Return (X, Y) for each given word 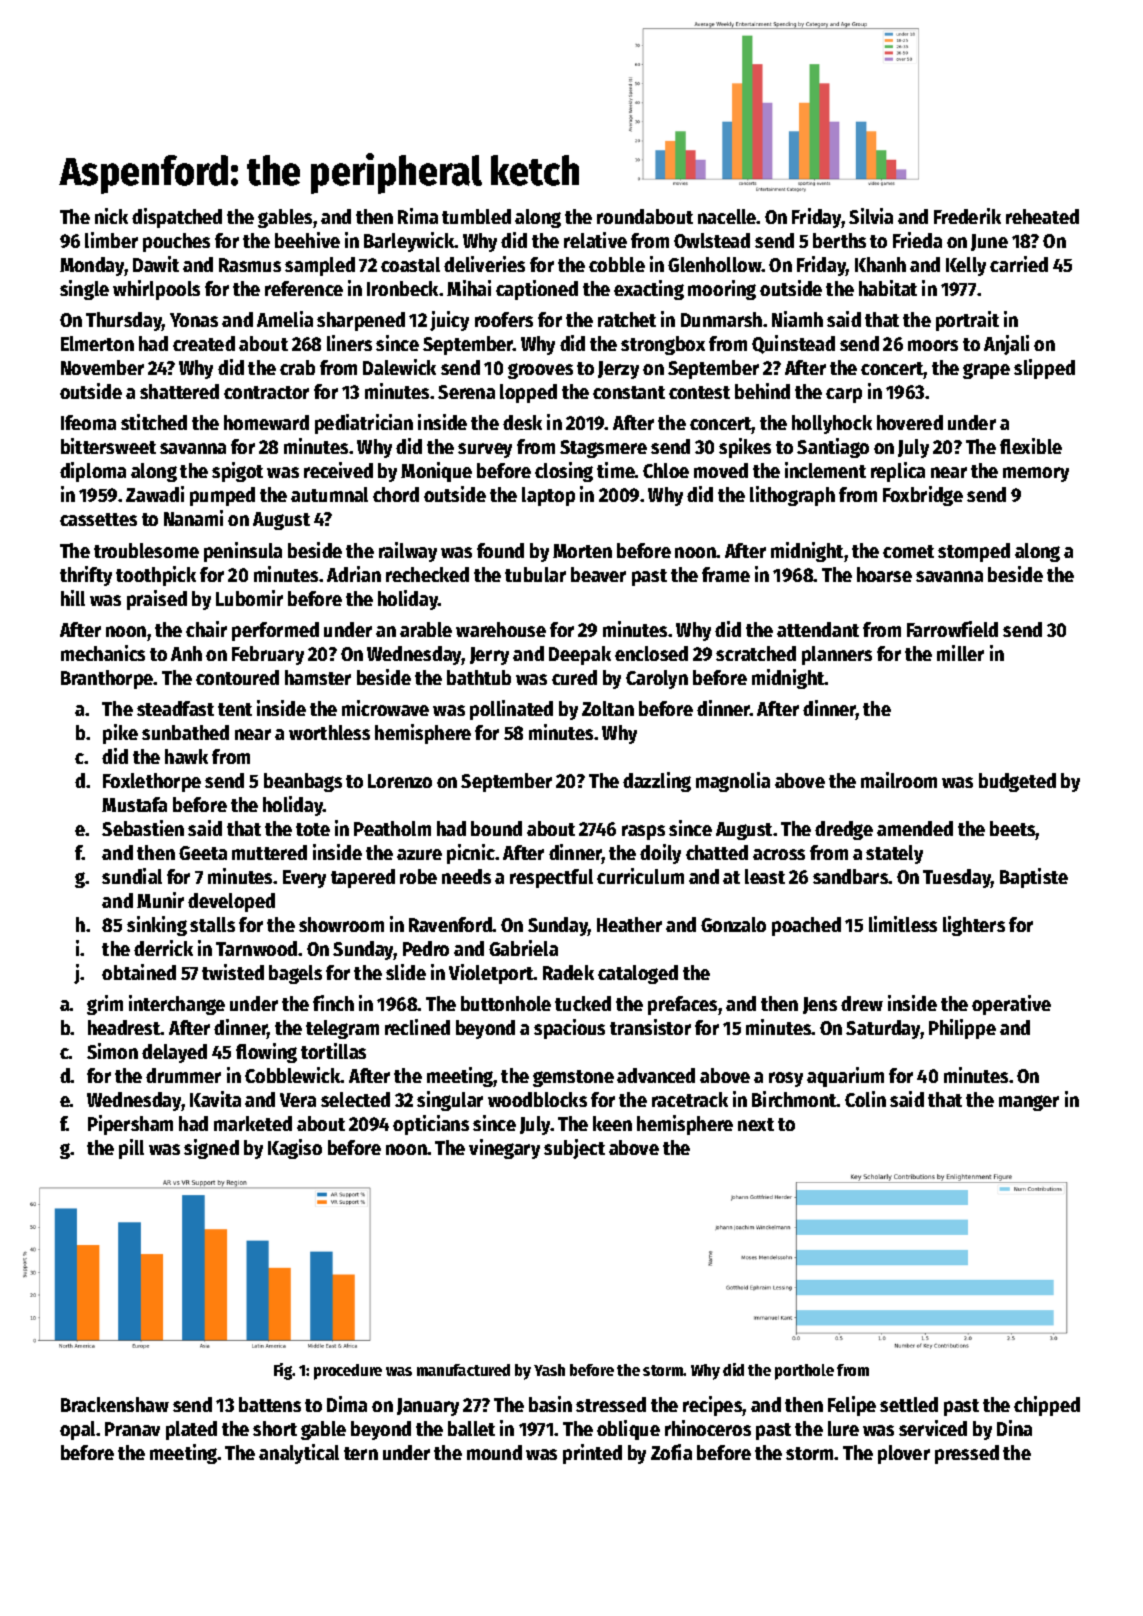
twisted (233, 972)
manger (1029, 1103)
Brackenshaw (115, 1404)
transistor (650, 1027)
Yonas (194, 320)
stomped (974, 552)
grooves (540, 371)
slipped (1044, 369)
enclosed (651, 653)
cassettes (98, 519)
